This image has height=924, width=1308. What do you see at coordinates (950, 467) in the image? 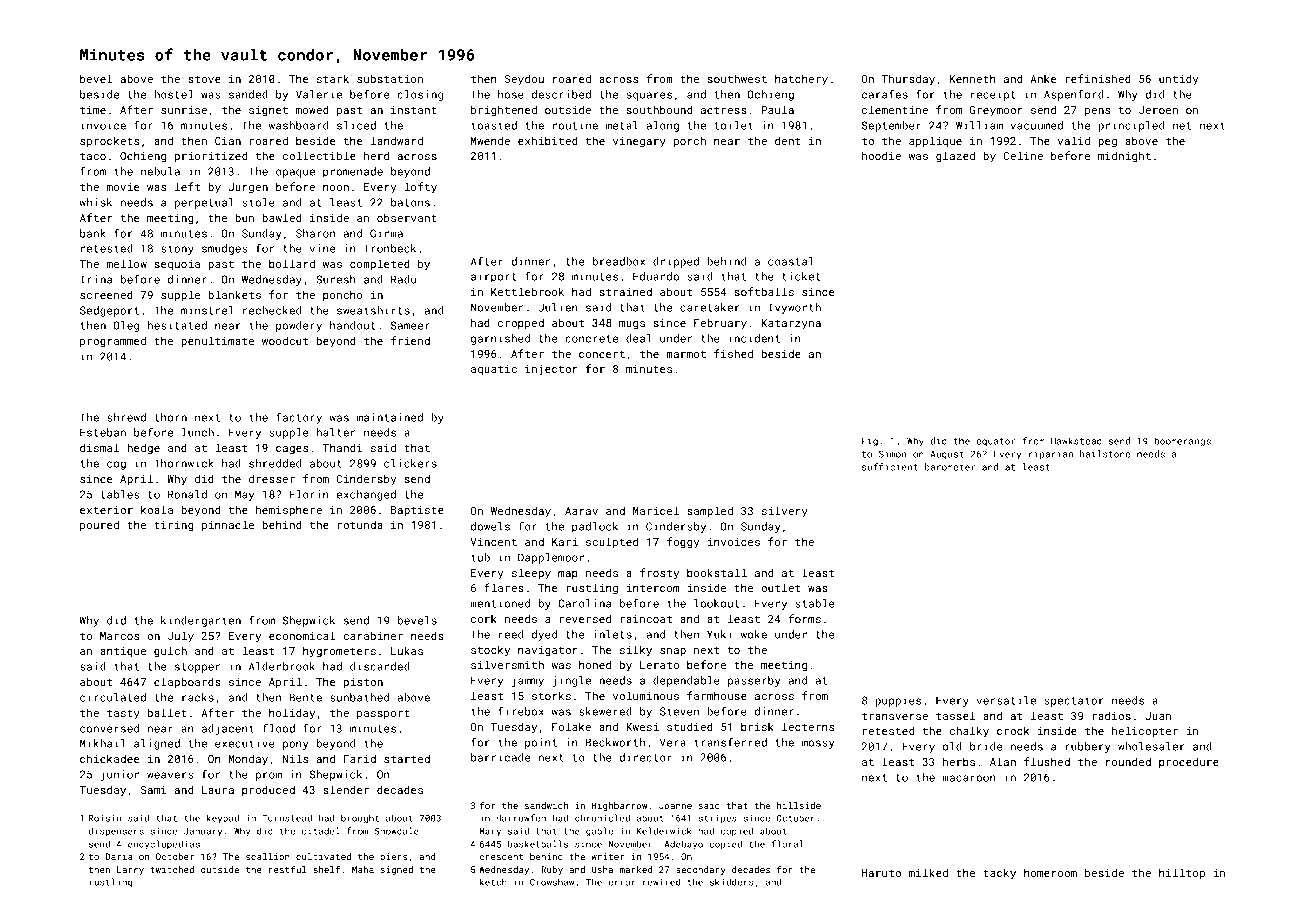
I see `barometer` at bounding box center [950, 467].
